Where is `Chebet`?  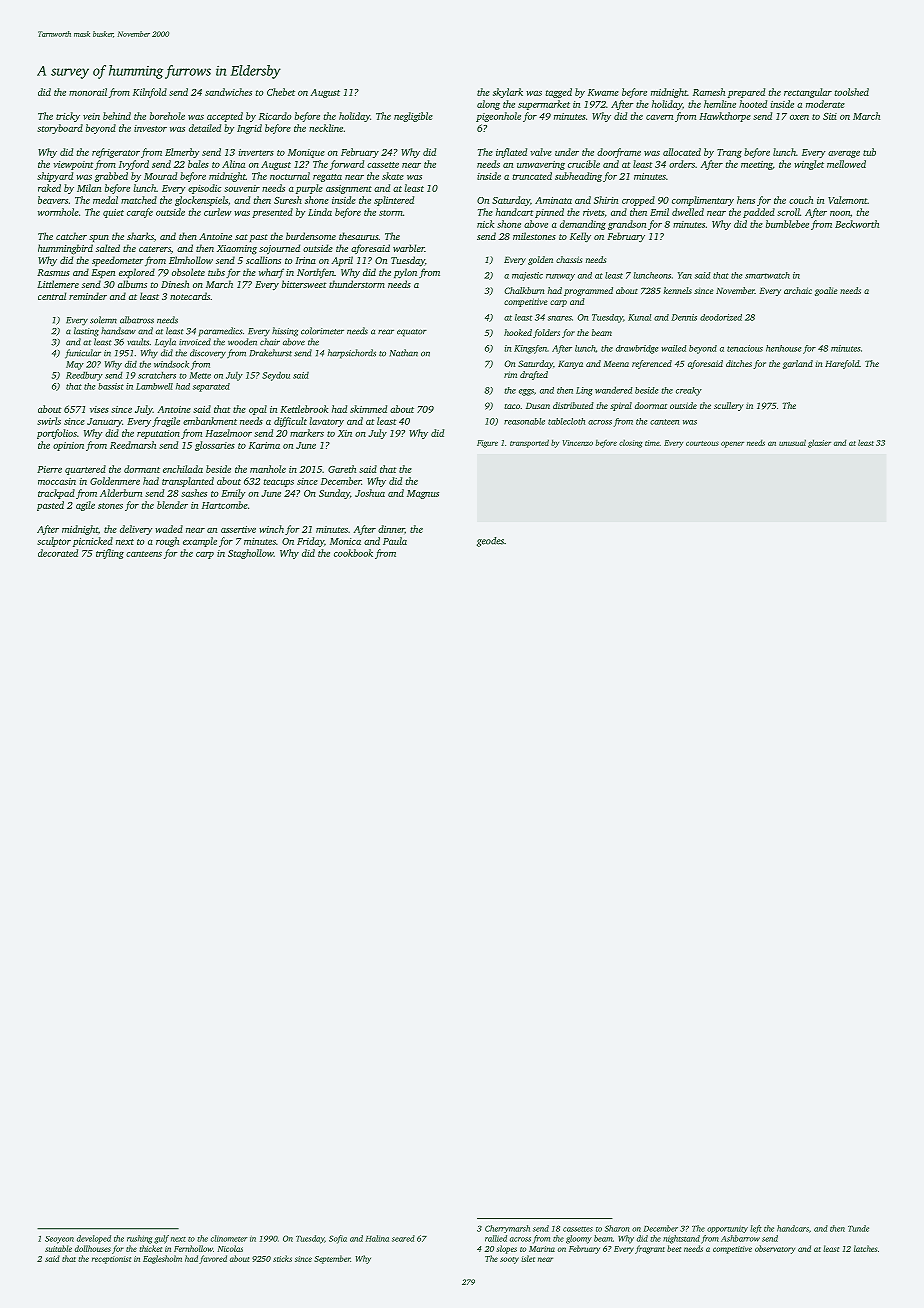 Chebet is located at coordinates (281, 92).
